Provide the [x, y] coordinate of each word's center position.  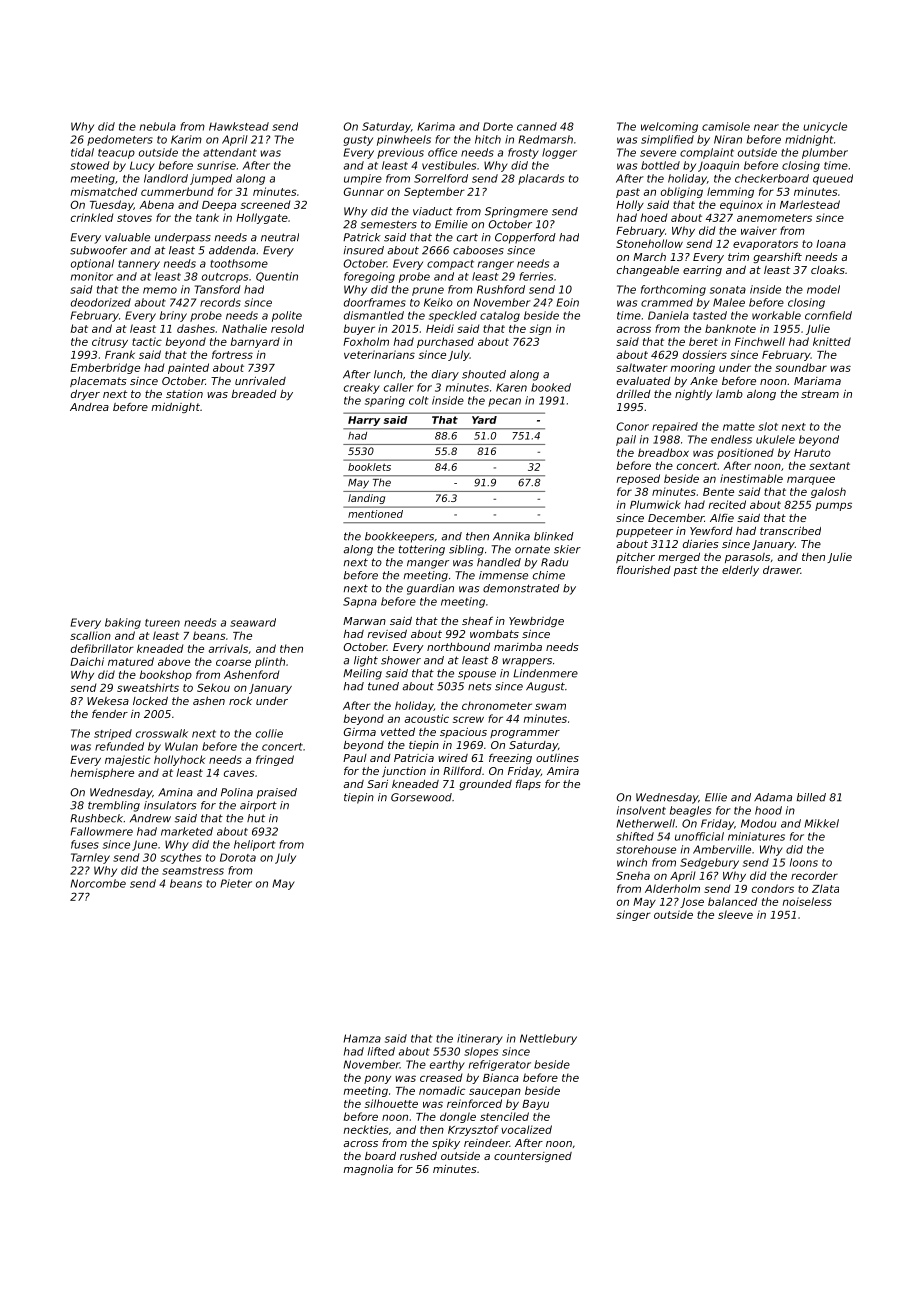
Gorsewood [421, 797]
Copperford [525, 238]
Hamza [362, 1038]
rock [240, 700]
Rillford [462, 771]
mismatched [104, 191]
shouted [484, 374]
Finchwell [760, 341]
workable [776, 315]
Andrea [89, 407]
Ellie [716, 797]
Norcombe [98, 883]
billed [811, 797]
